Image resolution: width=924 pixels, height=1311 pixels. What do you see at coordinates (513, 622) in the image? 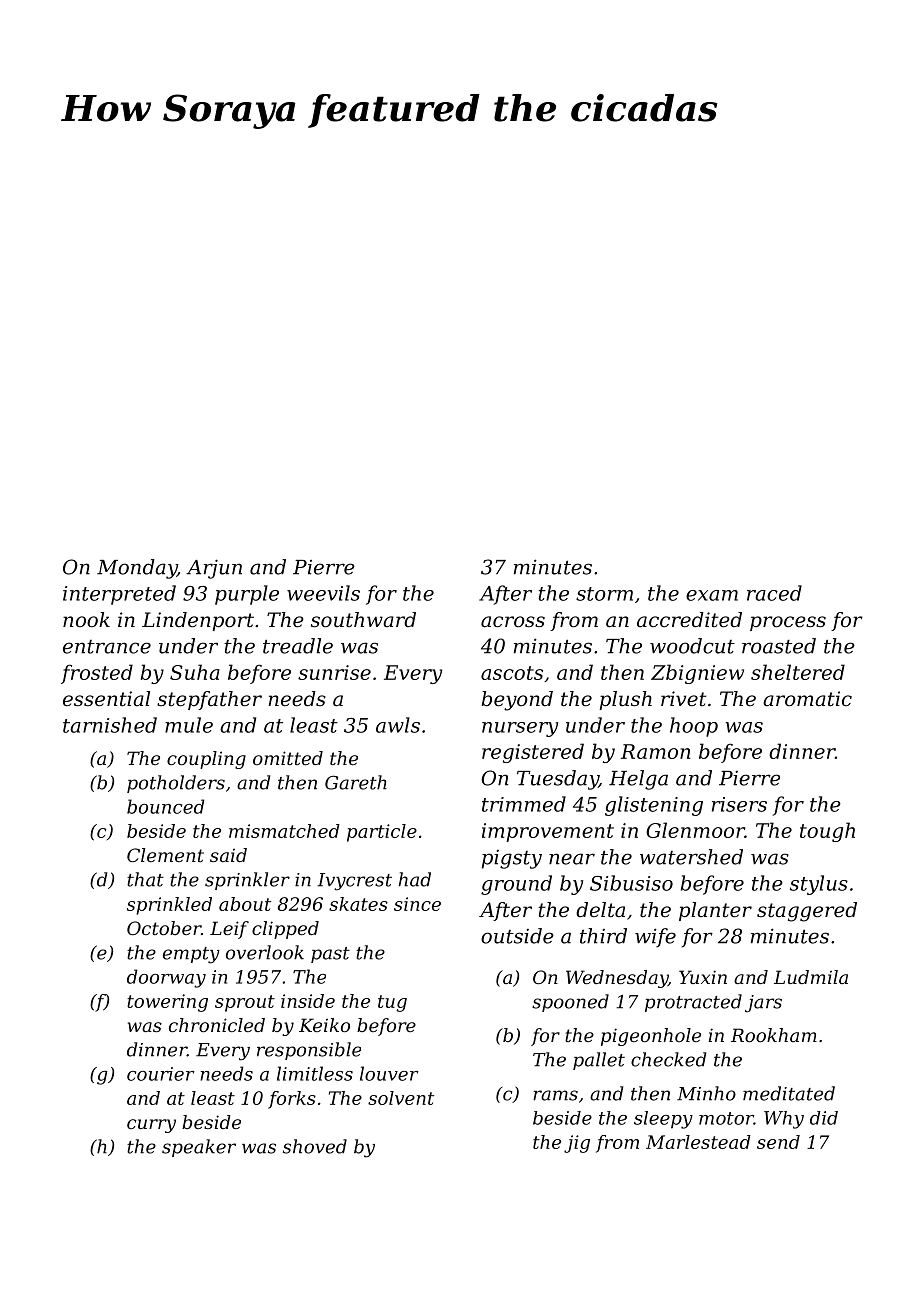
I see `across` at bounding box center [513, 622].
